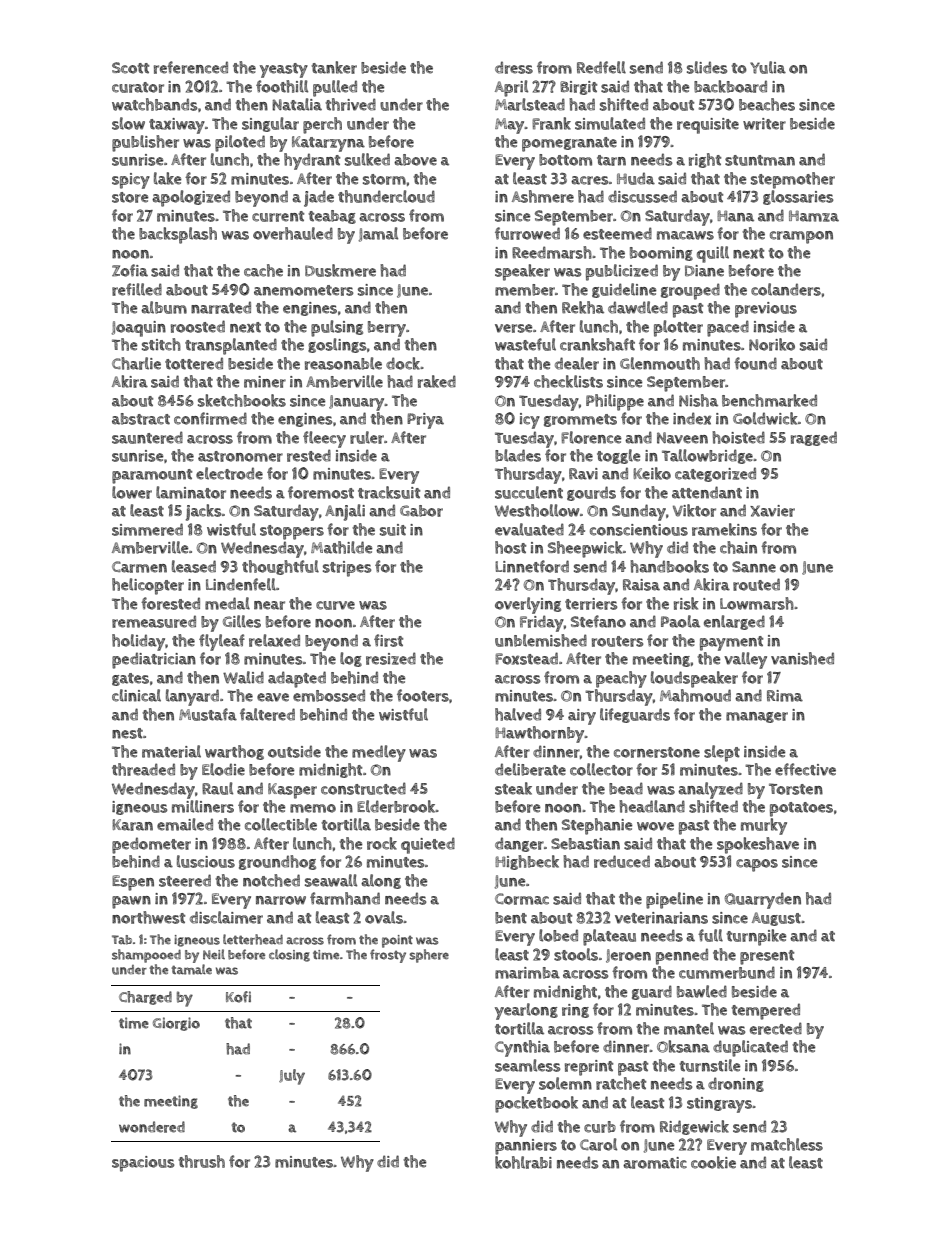 The height and width of the screenshot is (1233, 952). I want to click on payment, so click(731, 643).
